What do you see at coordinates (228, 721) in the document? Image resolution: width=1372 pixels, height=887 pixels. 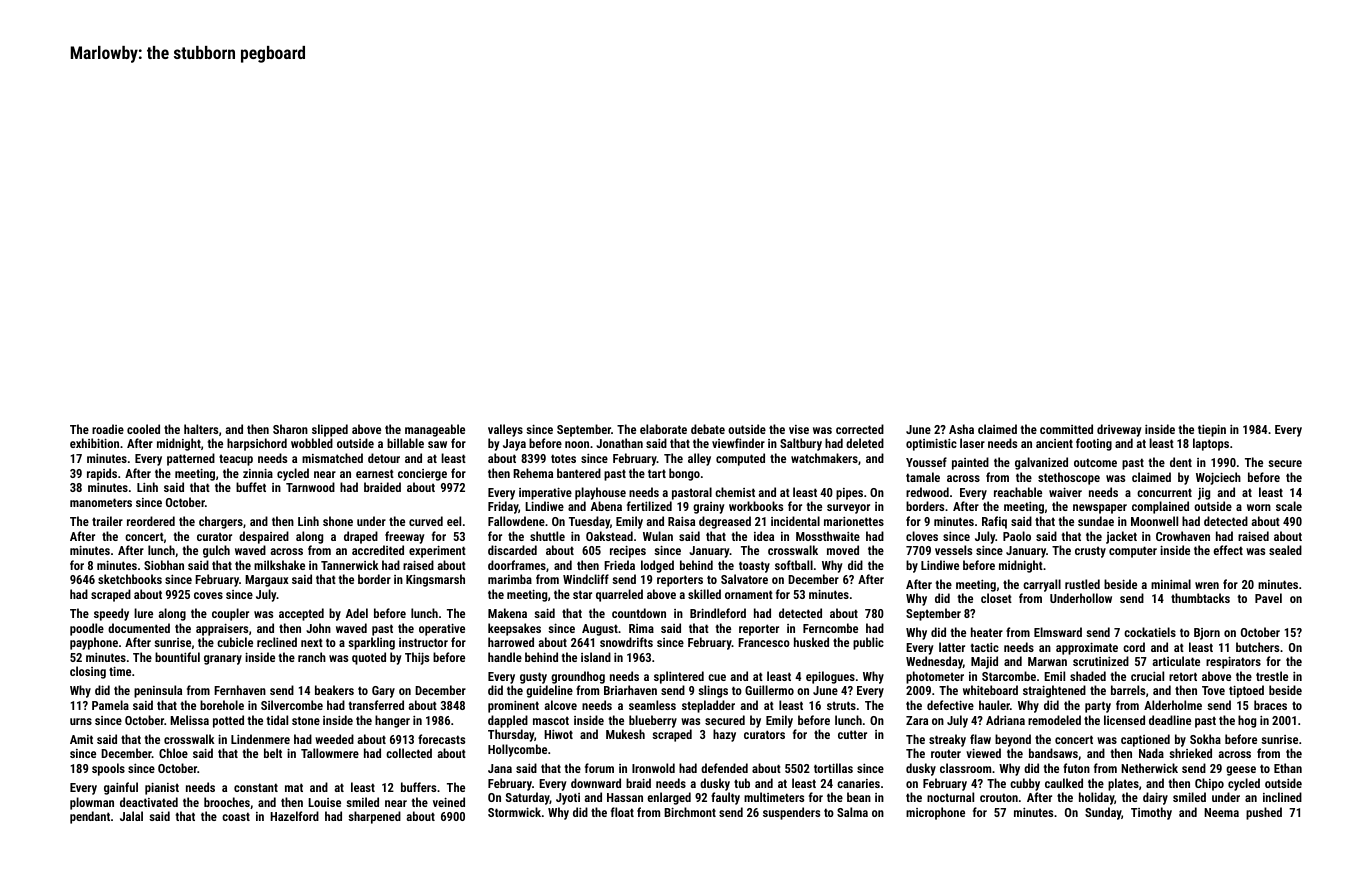 I see `potted` at bounding box center [228, 721].
